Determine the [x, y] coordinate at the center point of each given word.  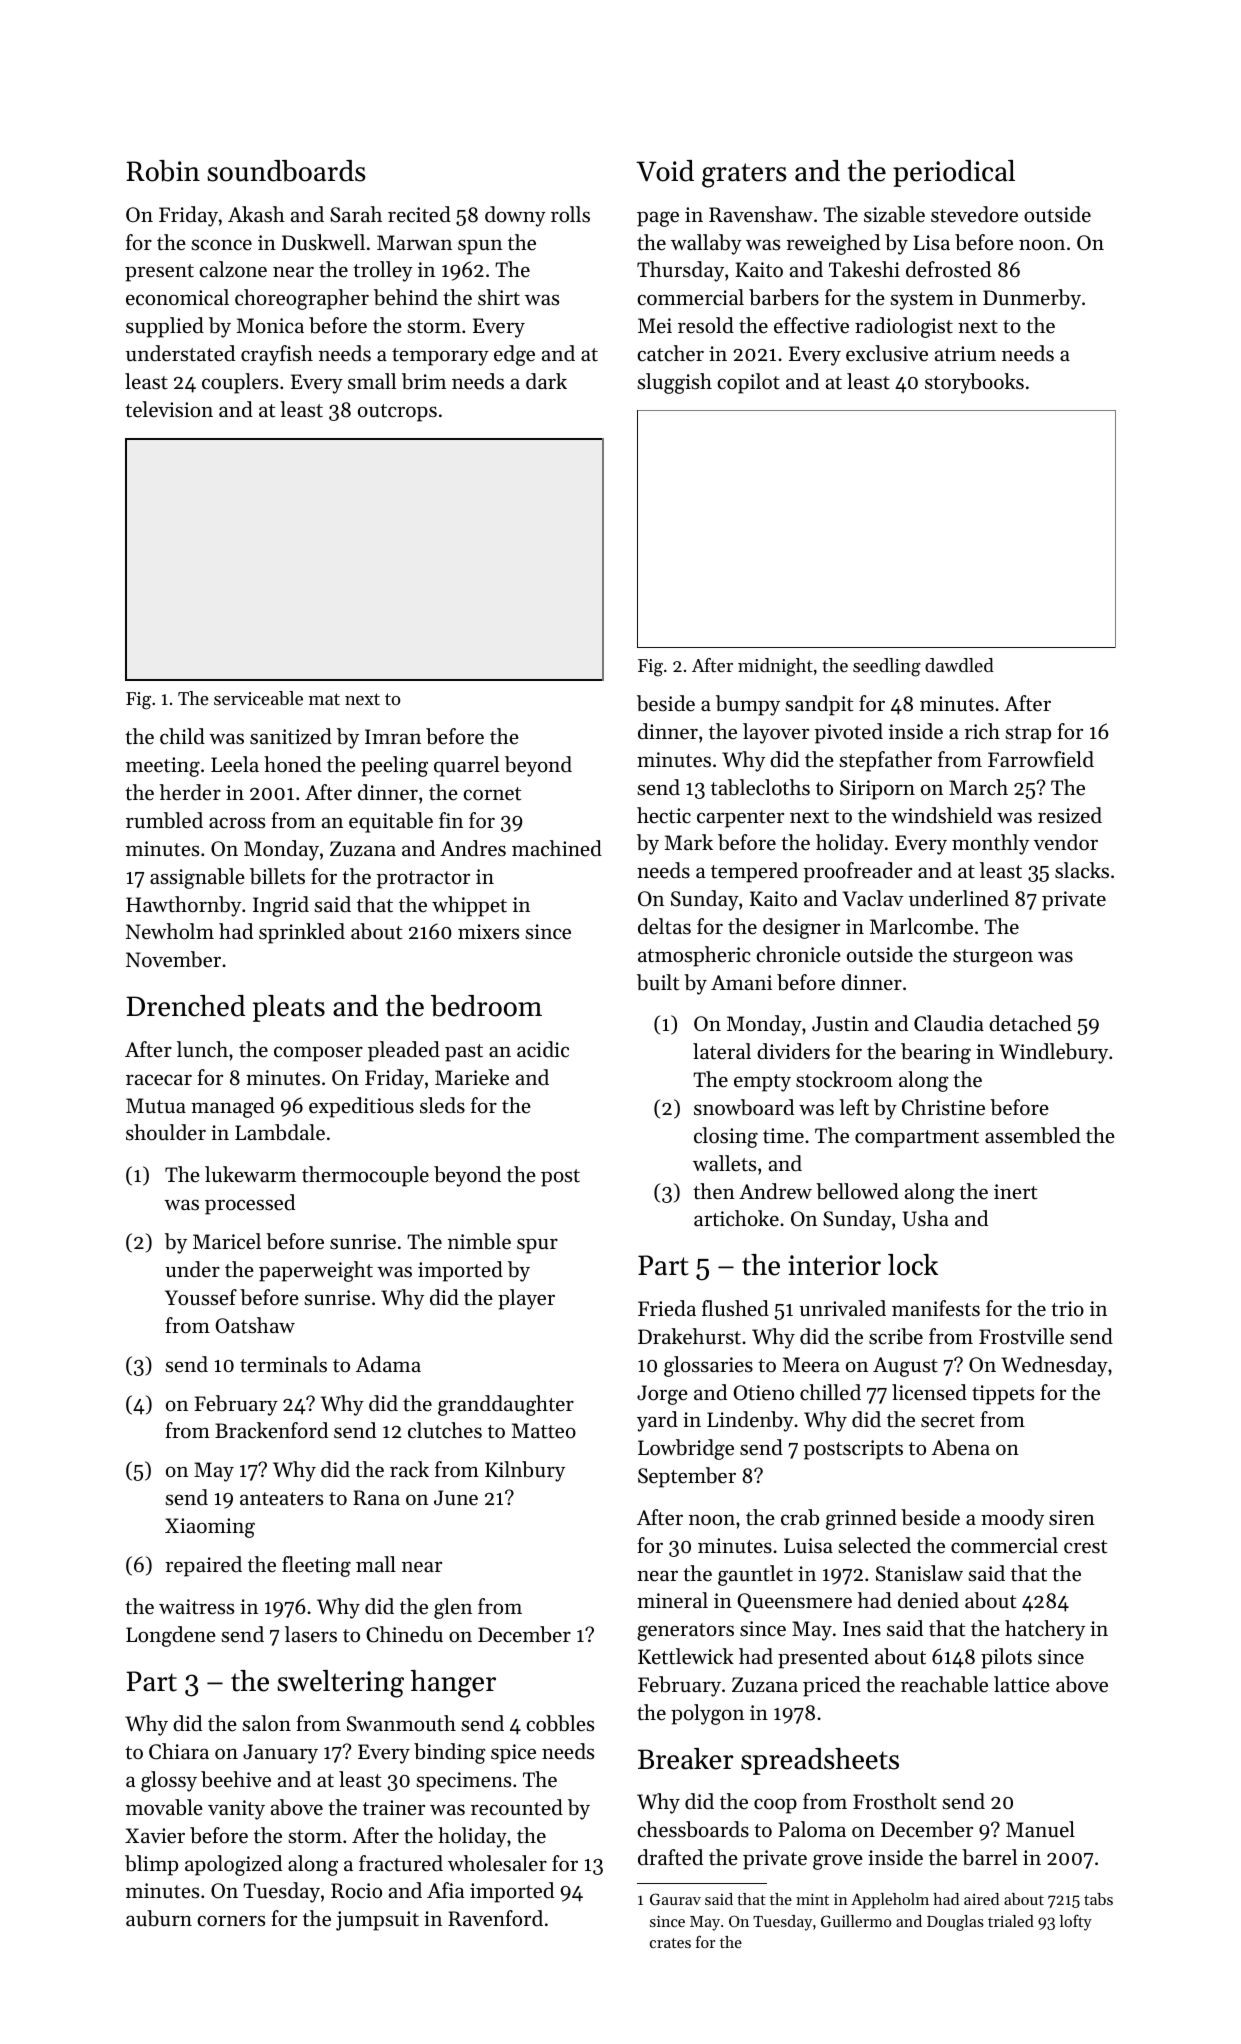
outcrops [397, 413]
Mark [689, 842]
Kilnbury [525, 1471]
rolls [570, 214]
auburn [159, 1918]
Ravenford [495, 1918]
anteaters [281, 1499]
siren [1072, 1518]
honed [293, 764]
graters [744, 175]
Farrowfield [1041, 759]
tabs [1098, 1899]
